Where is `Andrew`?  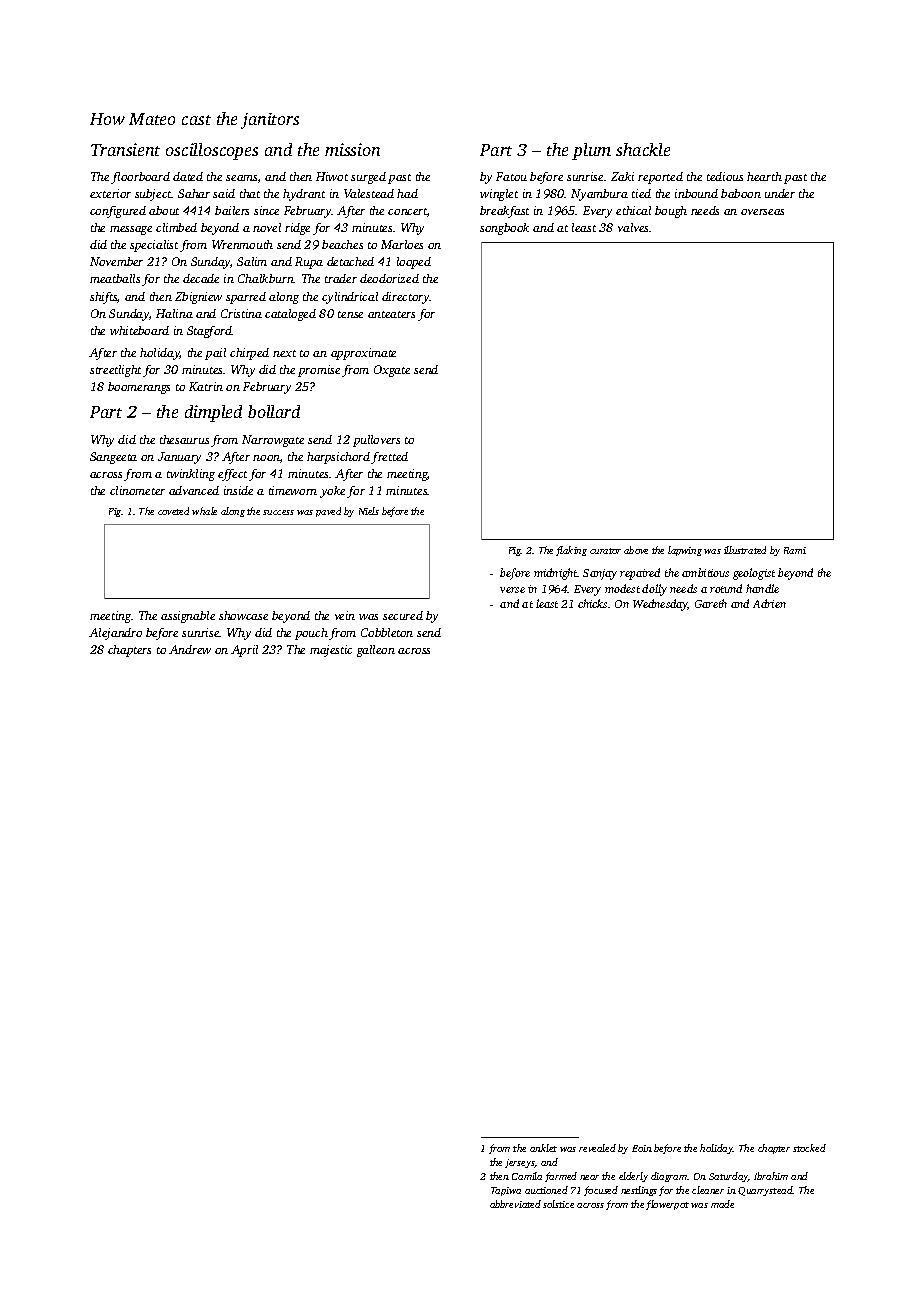 Andrew is located at coordinates (190, 649).
